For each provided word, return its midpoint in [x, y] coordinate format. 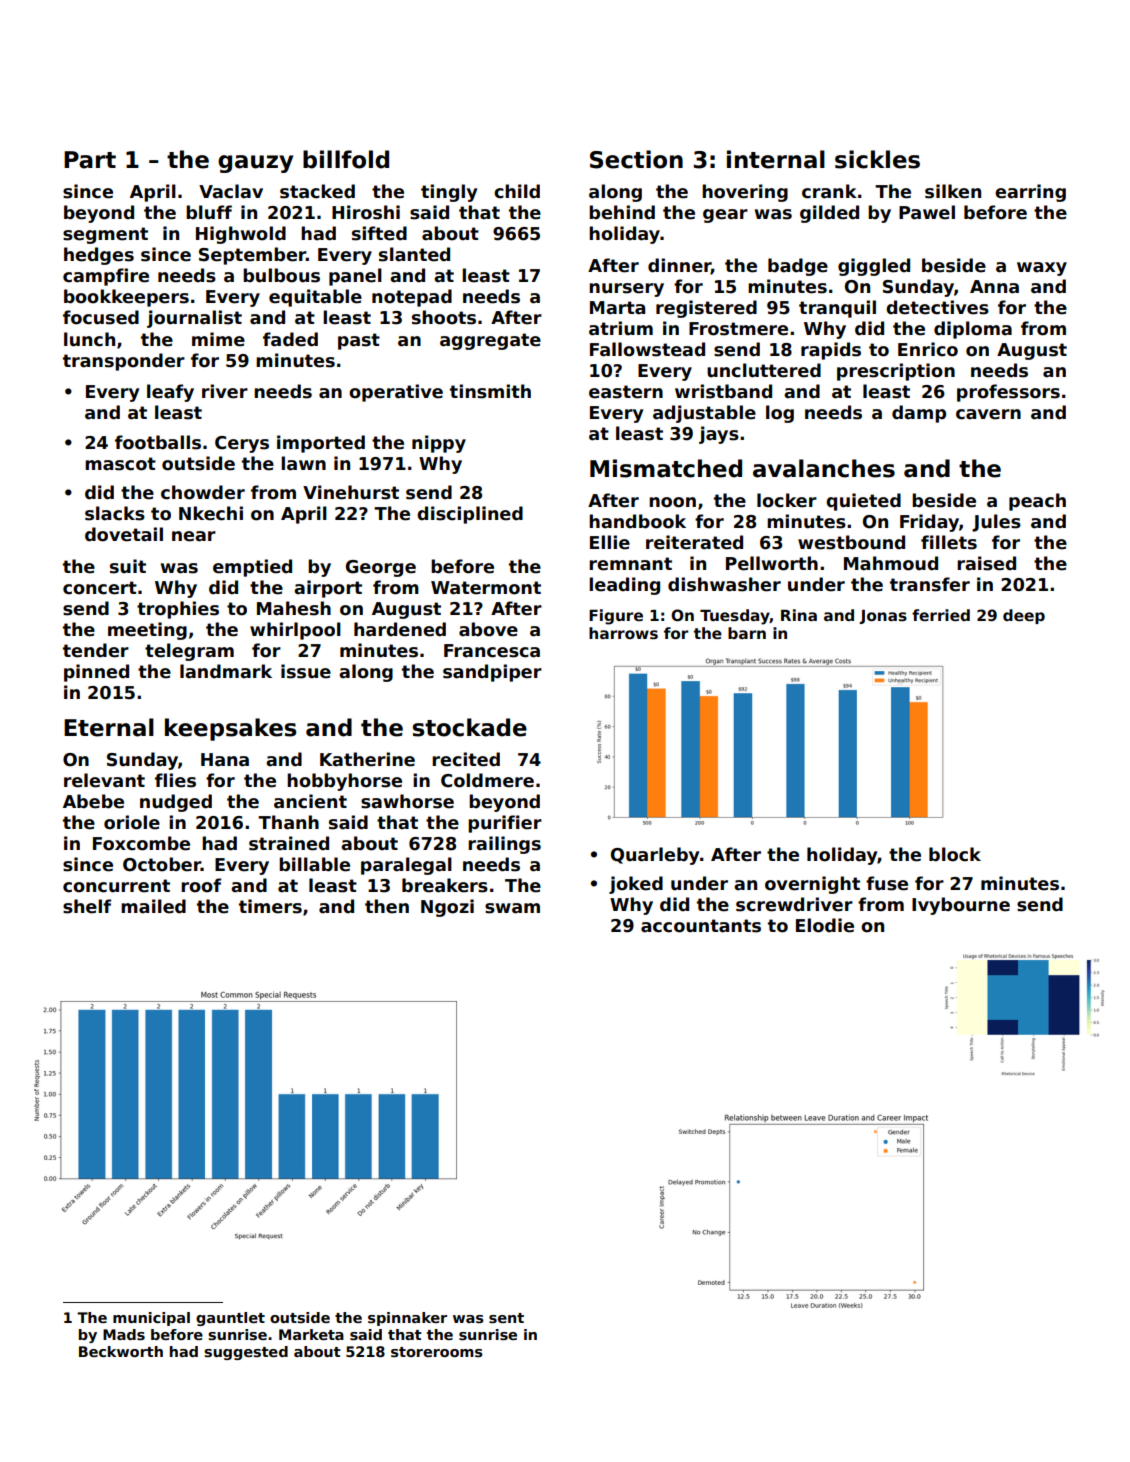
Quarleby [655, 856]
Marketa [311, 1334]
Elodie [825, 925]
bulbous [281, 275]
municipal [151, 1319]
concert [100, 588]
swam [512, 908]
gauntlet [230, 1319]
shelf [87, 906]
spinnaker [407, 1319]
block [955, 854]
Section [636, 159]
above [488, 629]
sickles [877, 159]
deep [1024, 616]
